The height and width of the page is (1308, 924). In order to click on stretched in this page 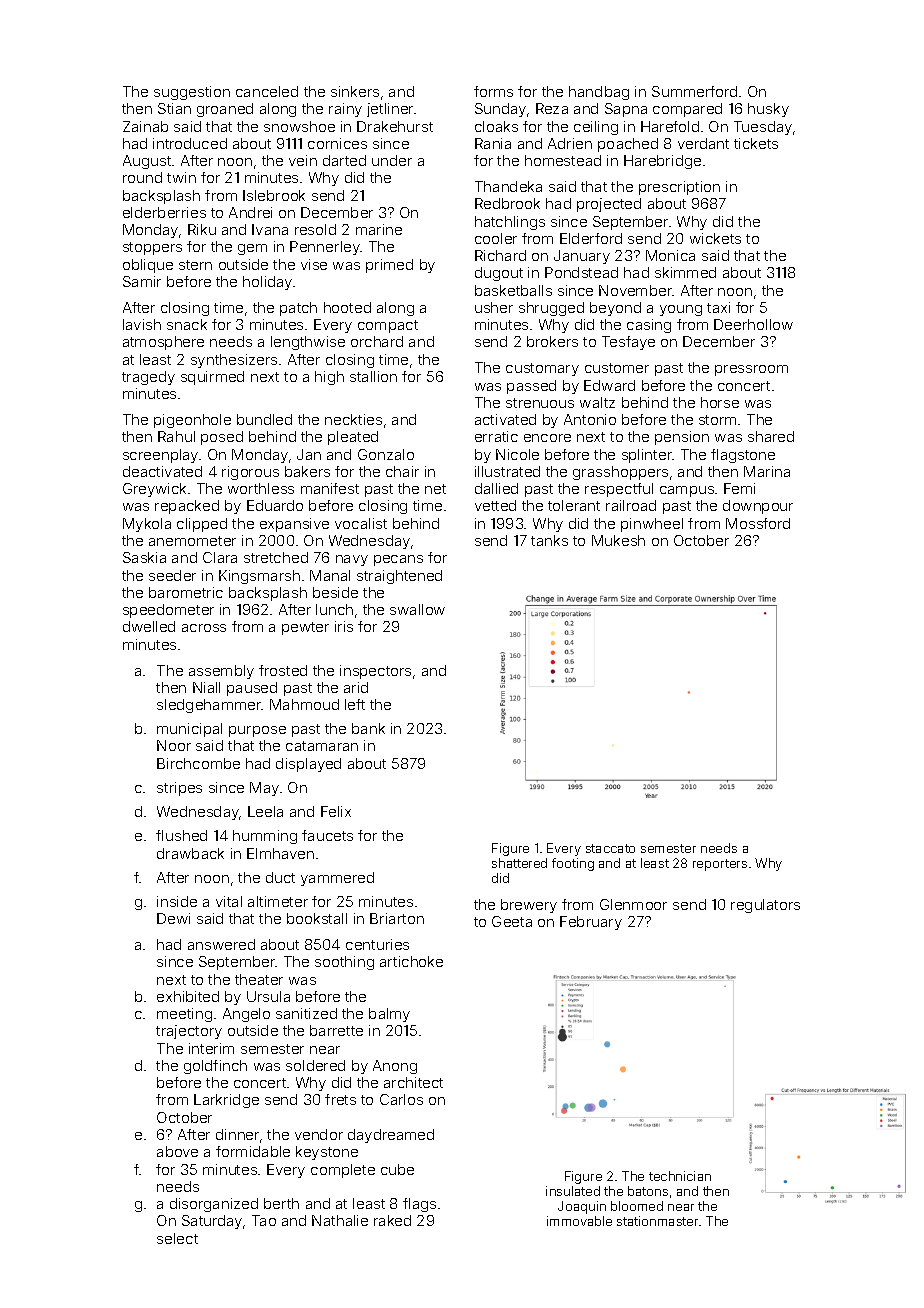, I will do `click(276, 557)`.
